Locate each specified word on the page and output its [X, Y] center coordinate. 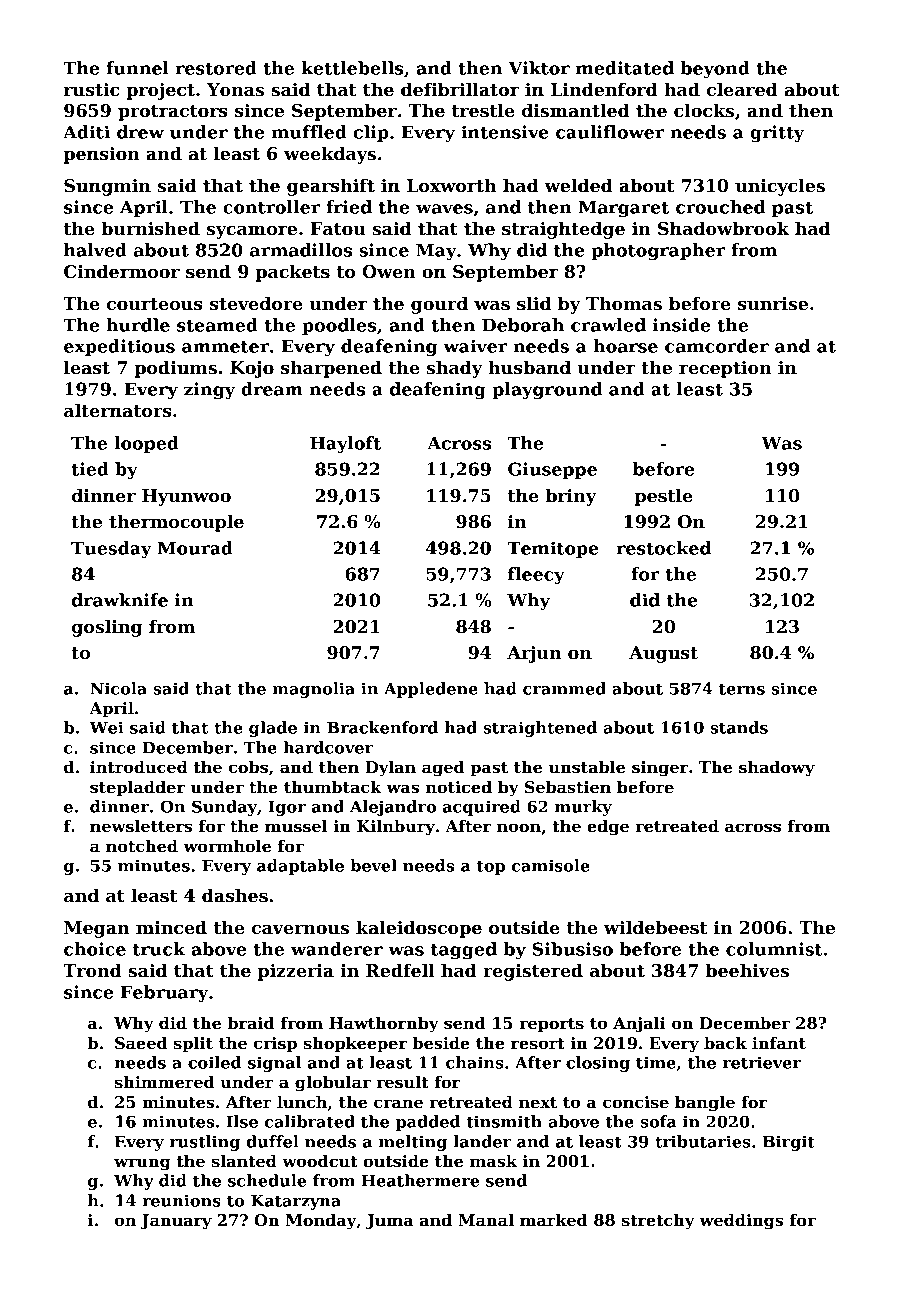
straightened [540, 729]
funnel [137, 68]
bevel [373, 865]
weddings [741, 1221]
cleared [742, 89]
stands [739, 727]
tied [90, 469]
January [176, 1222]
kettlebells [352, 68]
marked [554, 1220]
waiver [475, 346]
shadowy [777, 768]
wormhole [227, 846]
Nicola [118, 688]
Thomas [624, 303]
